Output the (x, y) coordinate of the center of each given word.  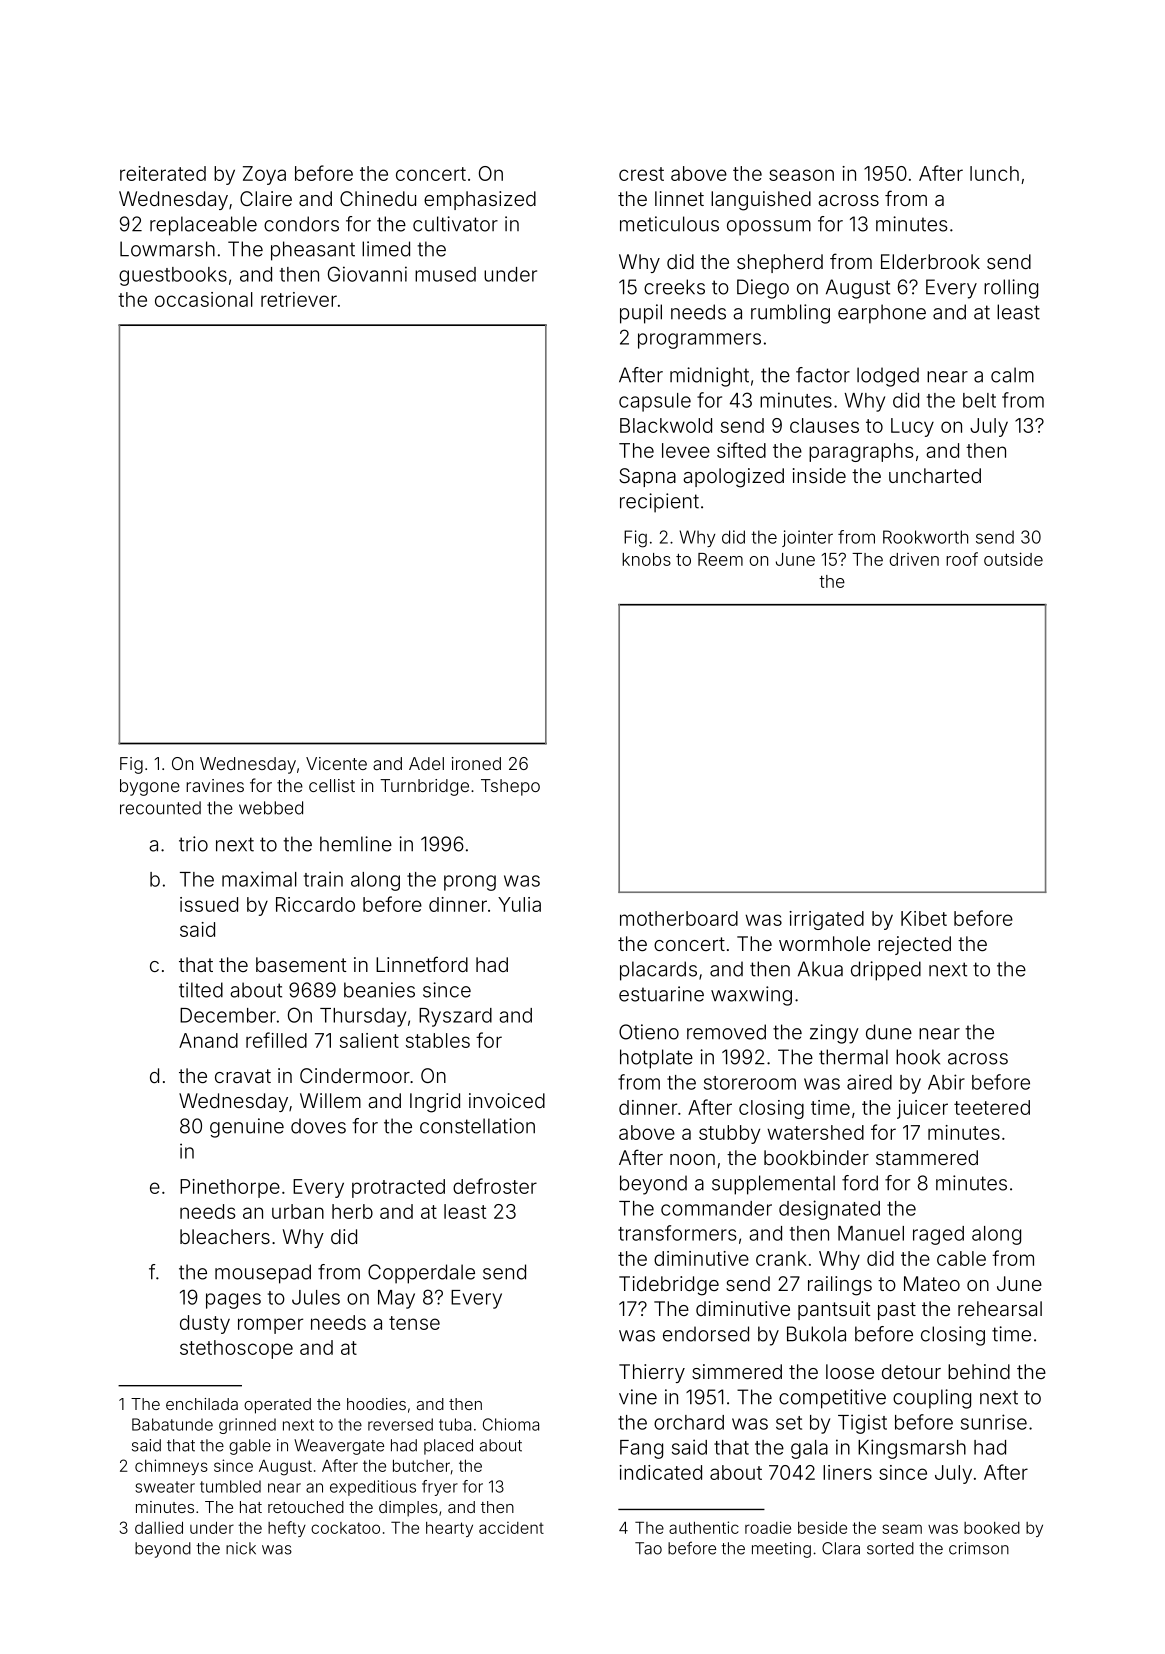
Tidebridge (669, 1286)
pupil (641, 314)
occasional (204, 299)
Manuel (871, 1233)
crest (641, 174)
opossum (769, 228)
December (228, 1015)
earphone (882, 314)
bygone (150, 787)
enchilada (202, 1404)
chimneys (171, 1467)
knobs (646, 559)
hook (918, 1057)
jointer (807, 538)
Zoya (264, 175)
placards (658, 971)
